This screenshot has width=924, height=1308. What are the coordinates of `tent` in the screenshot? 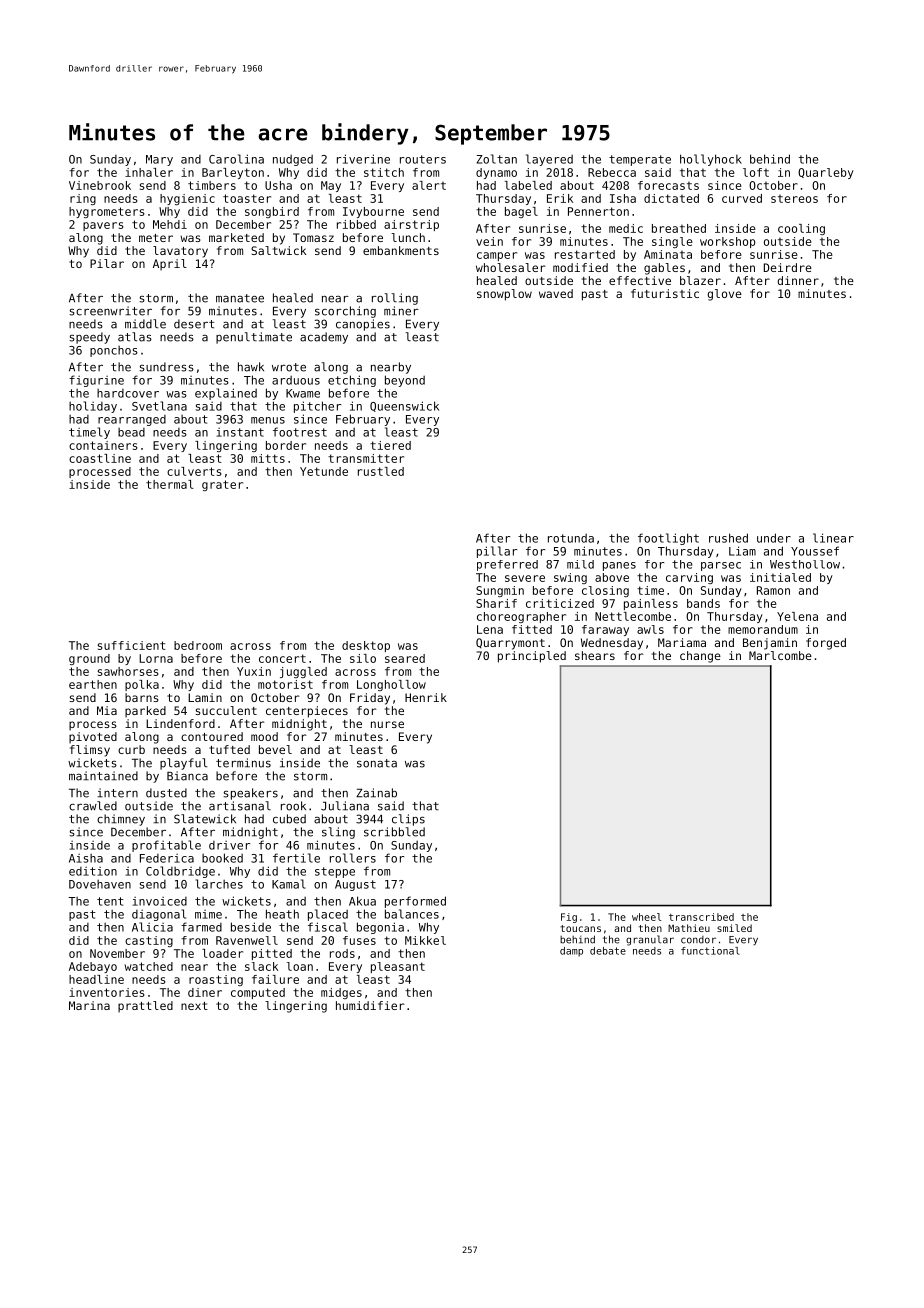 It's located at (110, 901).
